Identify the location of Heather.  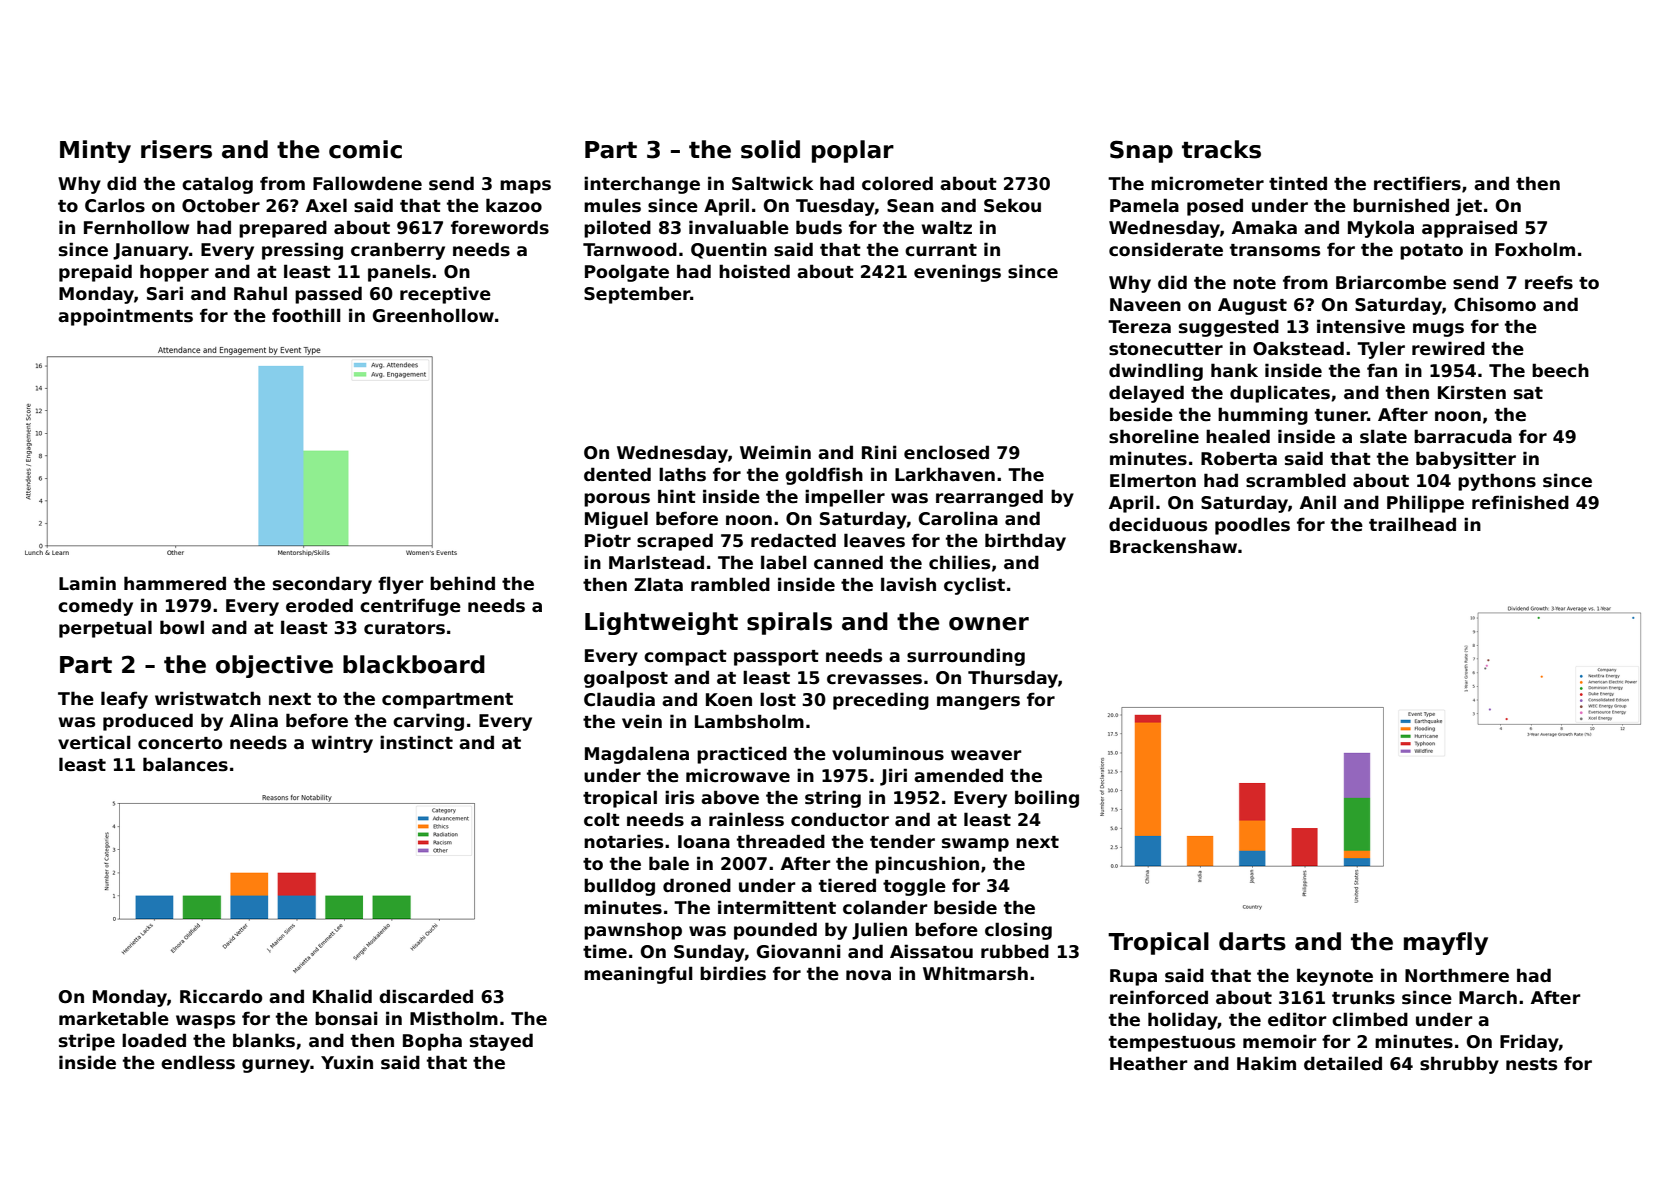
(1149, 1063).
